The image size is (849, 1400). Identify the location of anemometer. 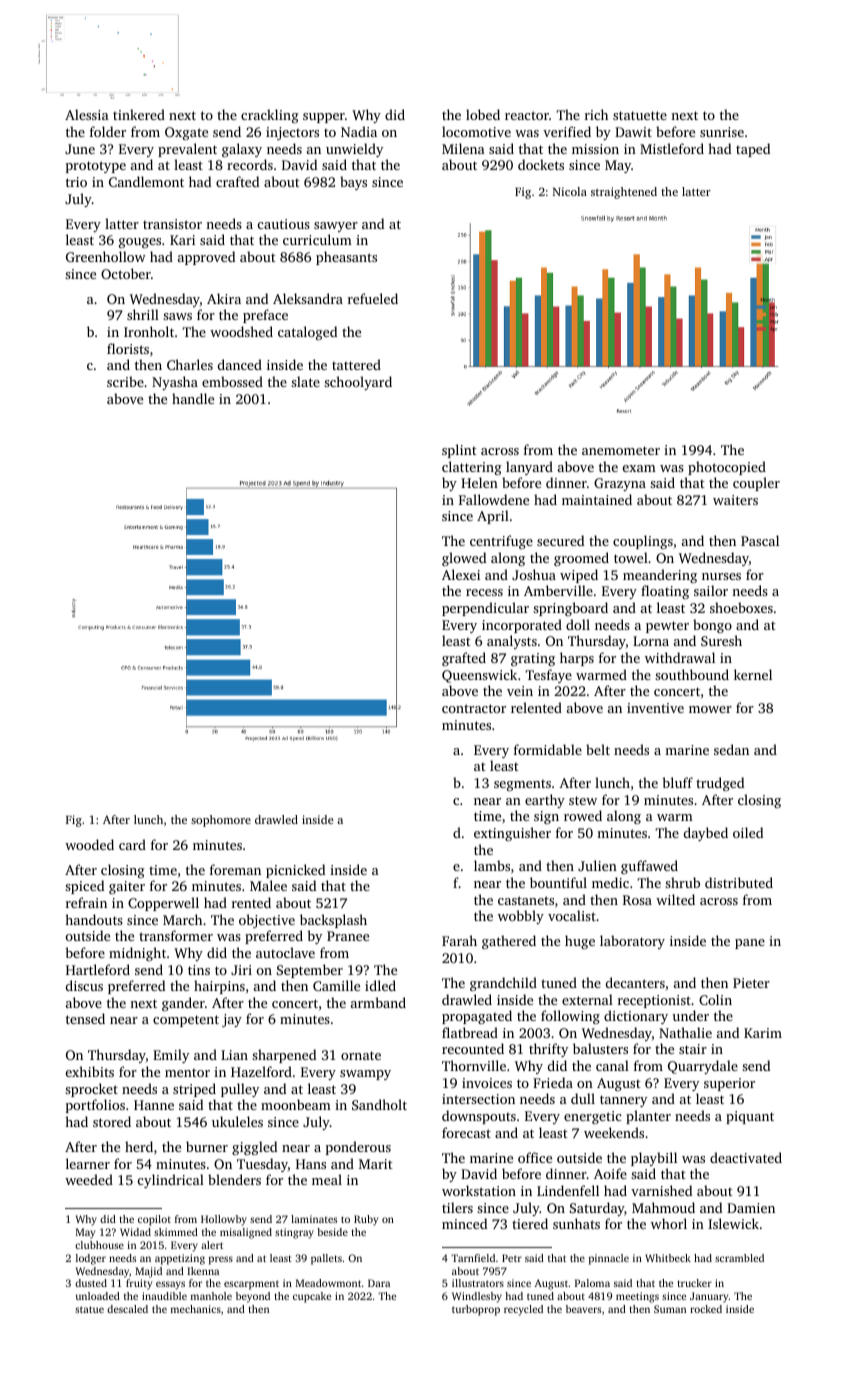
(621, 450).
